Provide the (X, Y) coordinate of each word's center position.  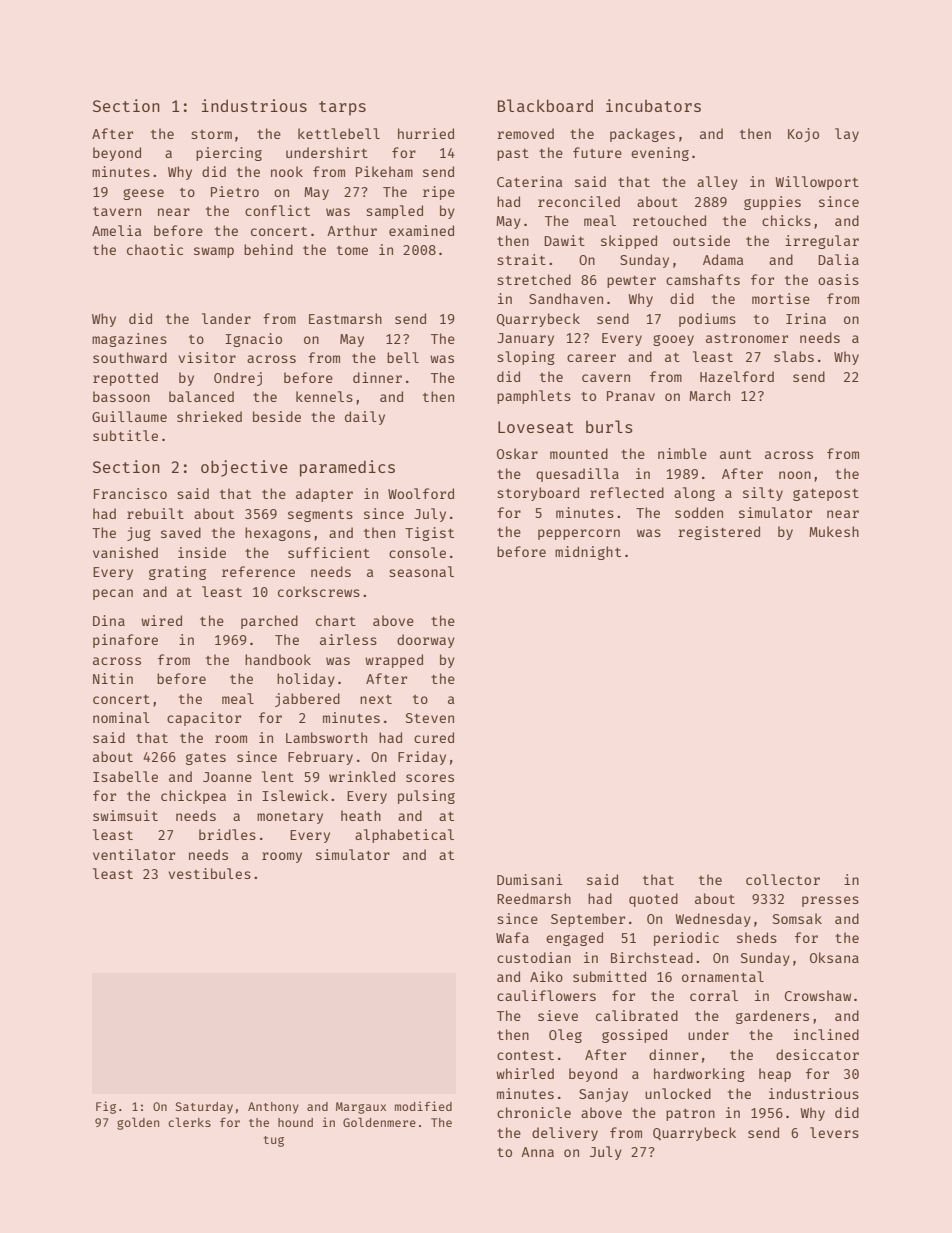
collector (783, 879)
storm (211, 134)
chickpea (193, 797)
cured (434, 737)
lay (847, 135)
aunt (735, 454)
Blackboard (545, 105)
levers (834, 1132)
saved (181, 532)
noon (795, 475)
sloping (526, 358)
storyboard (538, 494)
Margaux (361, 1108)
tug (274, 1141)
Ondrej (238, 379)
